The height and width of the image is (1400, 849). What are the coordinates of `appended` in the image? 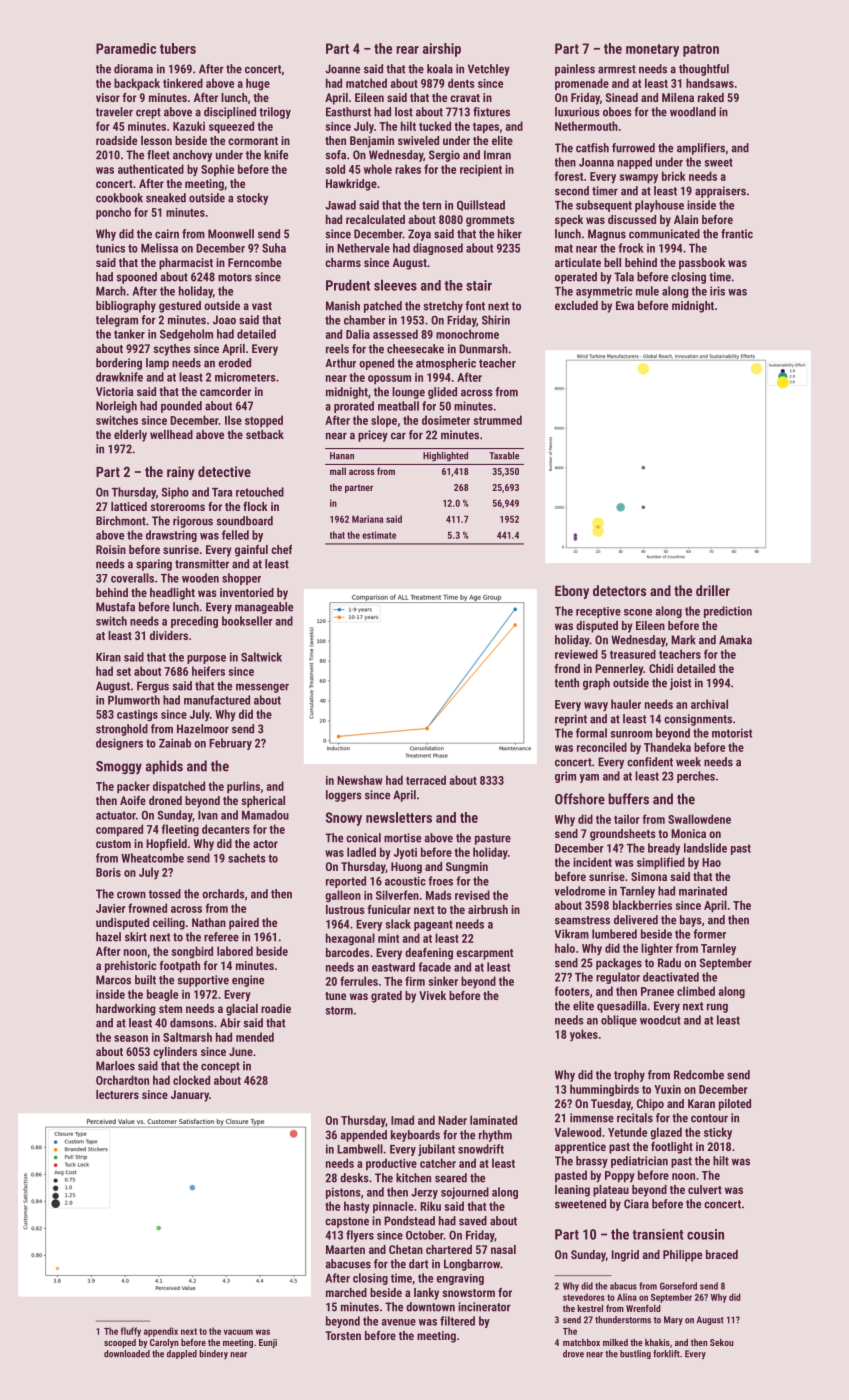 It's located at (363, 1136).
